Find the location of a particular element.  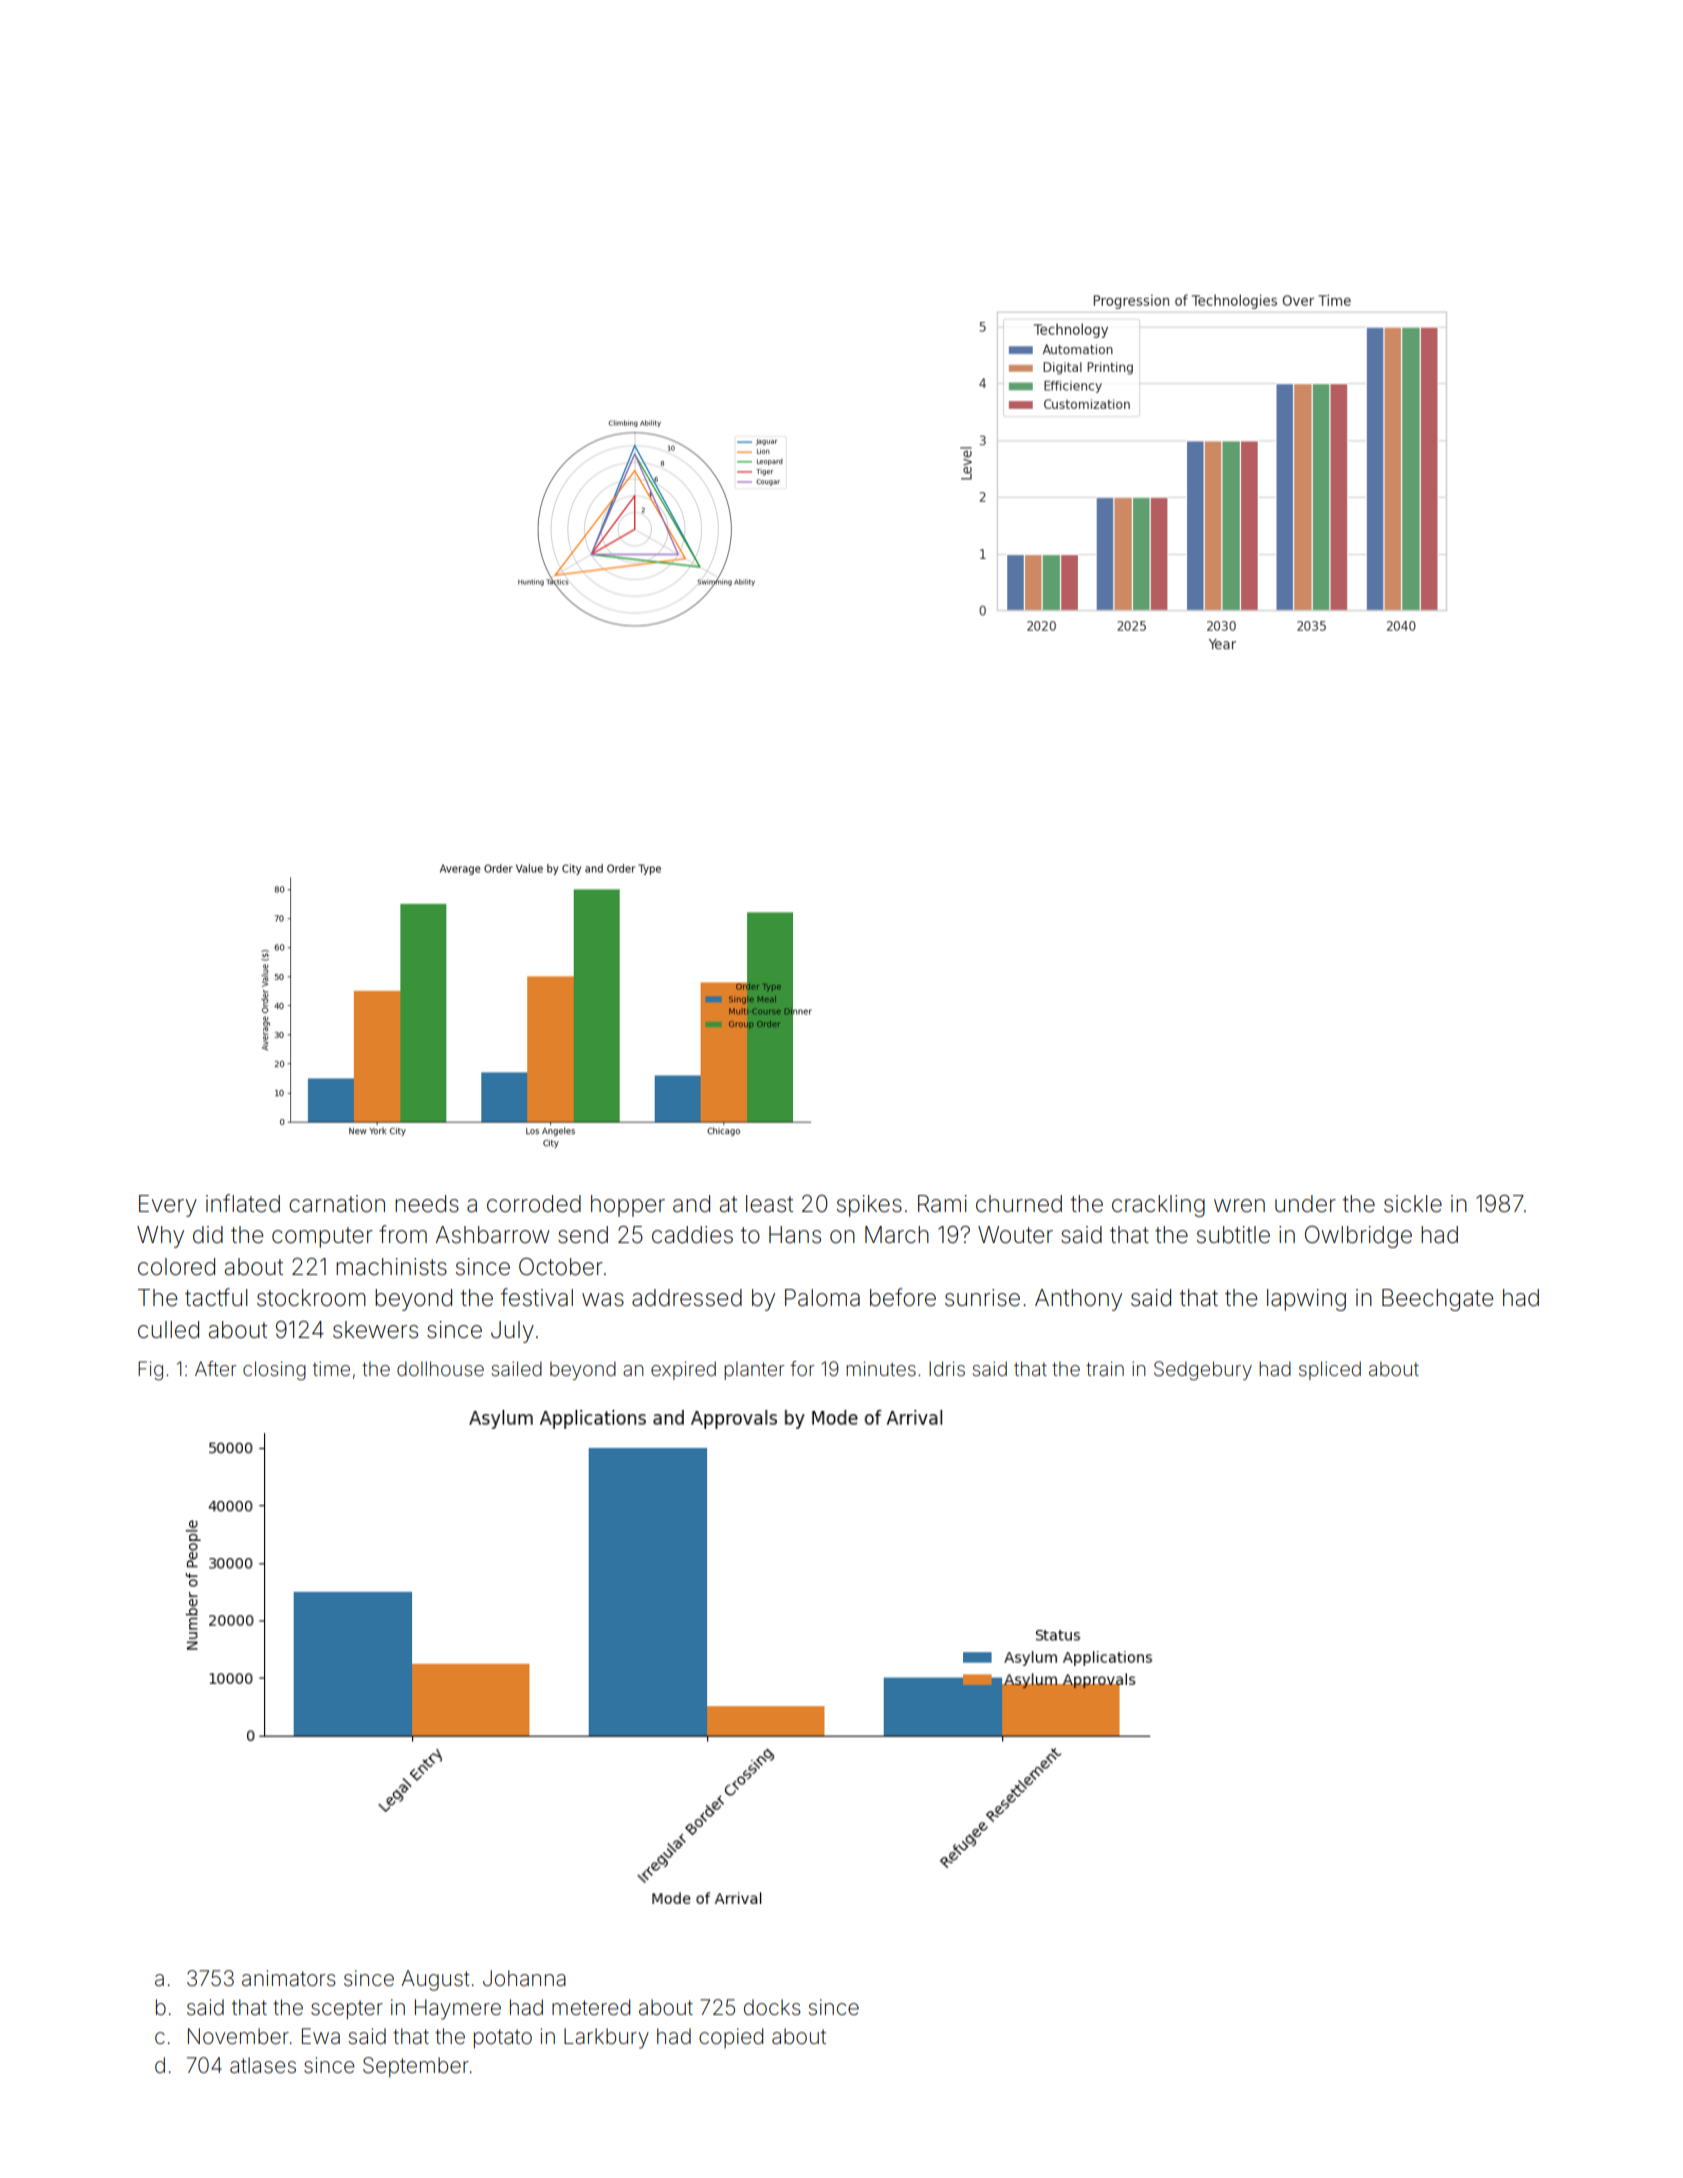

docks is located at coordinates (772, 2007).
